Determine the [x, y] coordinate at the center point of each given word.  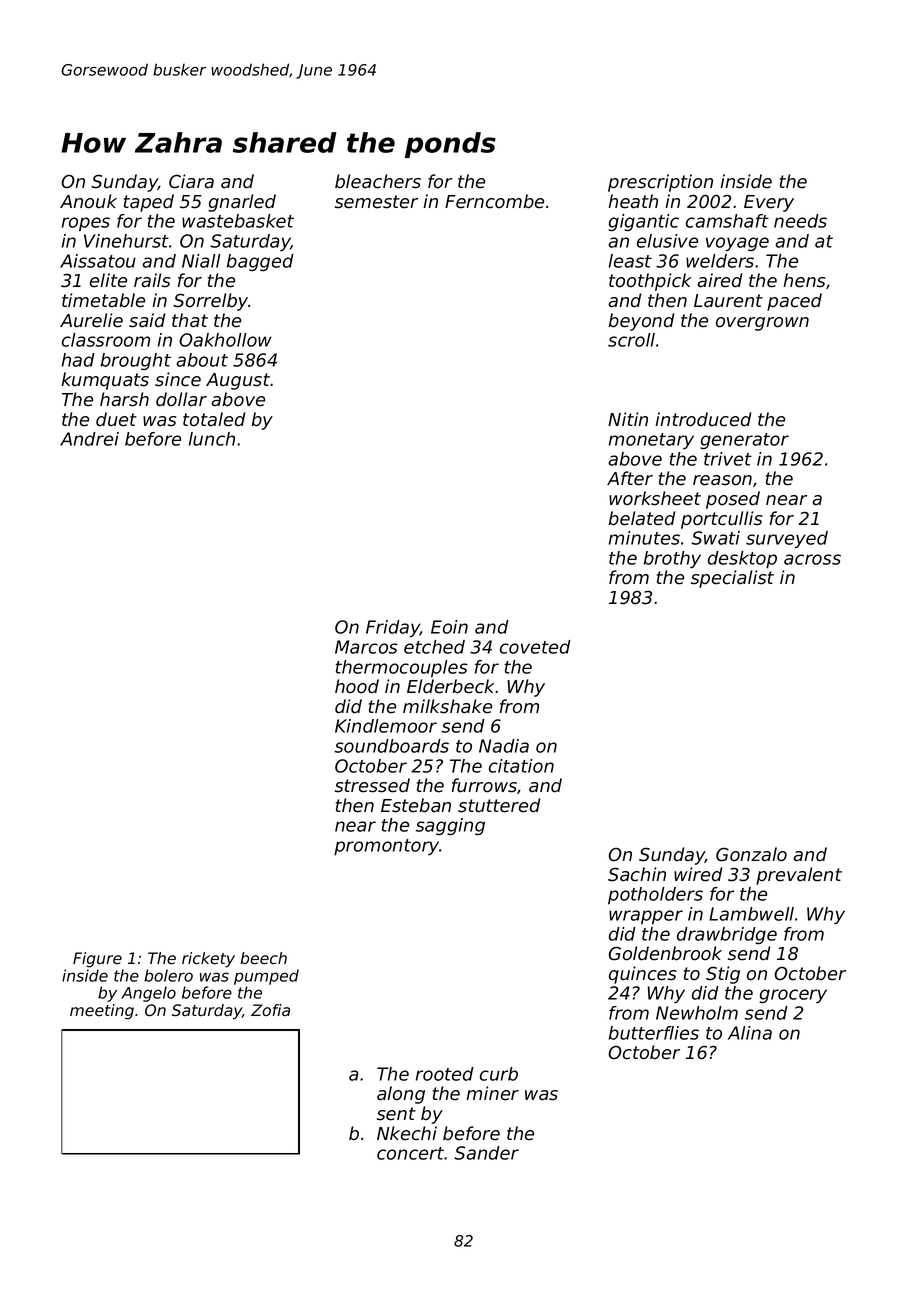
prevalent [799, 876]
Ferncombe [494, 201]
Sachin [637, 874]
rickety [208, 960]
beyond [641, 322]
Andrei [89, 439]
